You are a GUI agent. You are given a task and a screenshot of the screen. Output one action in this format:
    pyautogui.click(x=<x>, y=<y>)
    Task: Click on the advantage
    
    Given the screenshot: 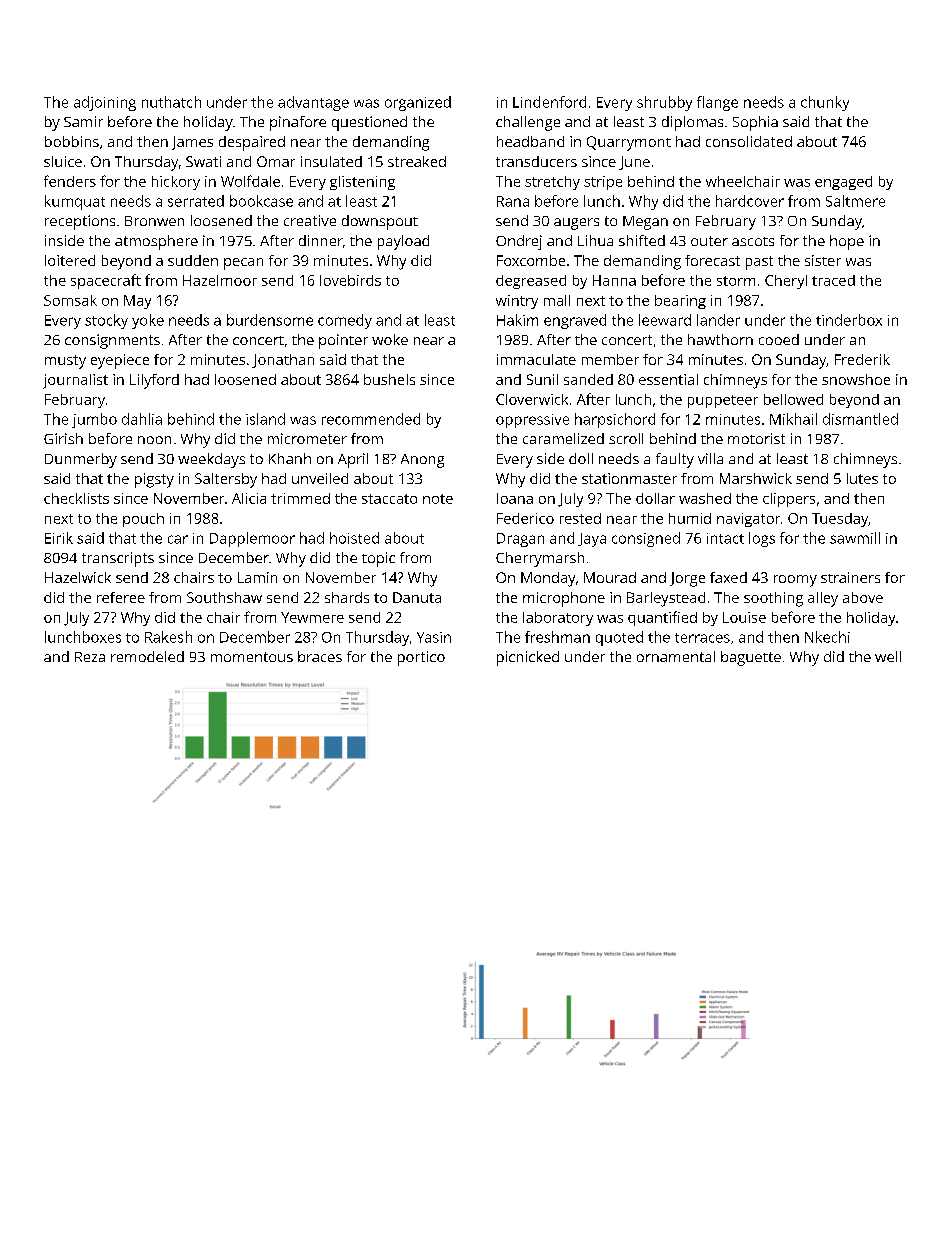 What is the action you would take?
    pyautogui.click(x=313, y=103)
